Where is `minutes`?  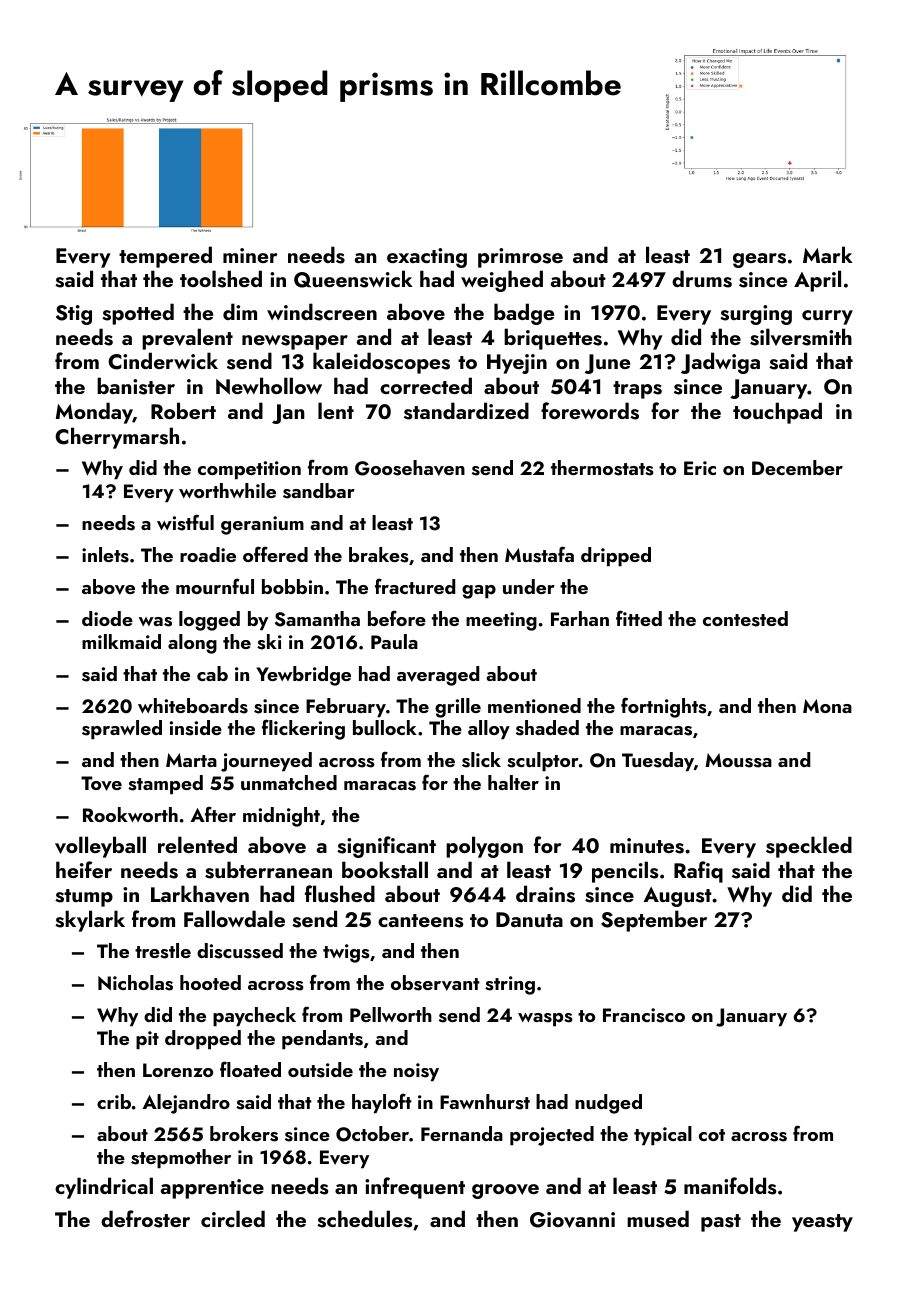 minutes is located at coordinates (647, 846).
